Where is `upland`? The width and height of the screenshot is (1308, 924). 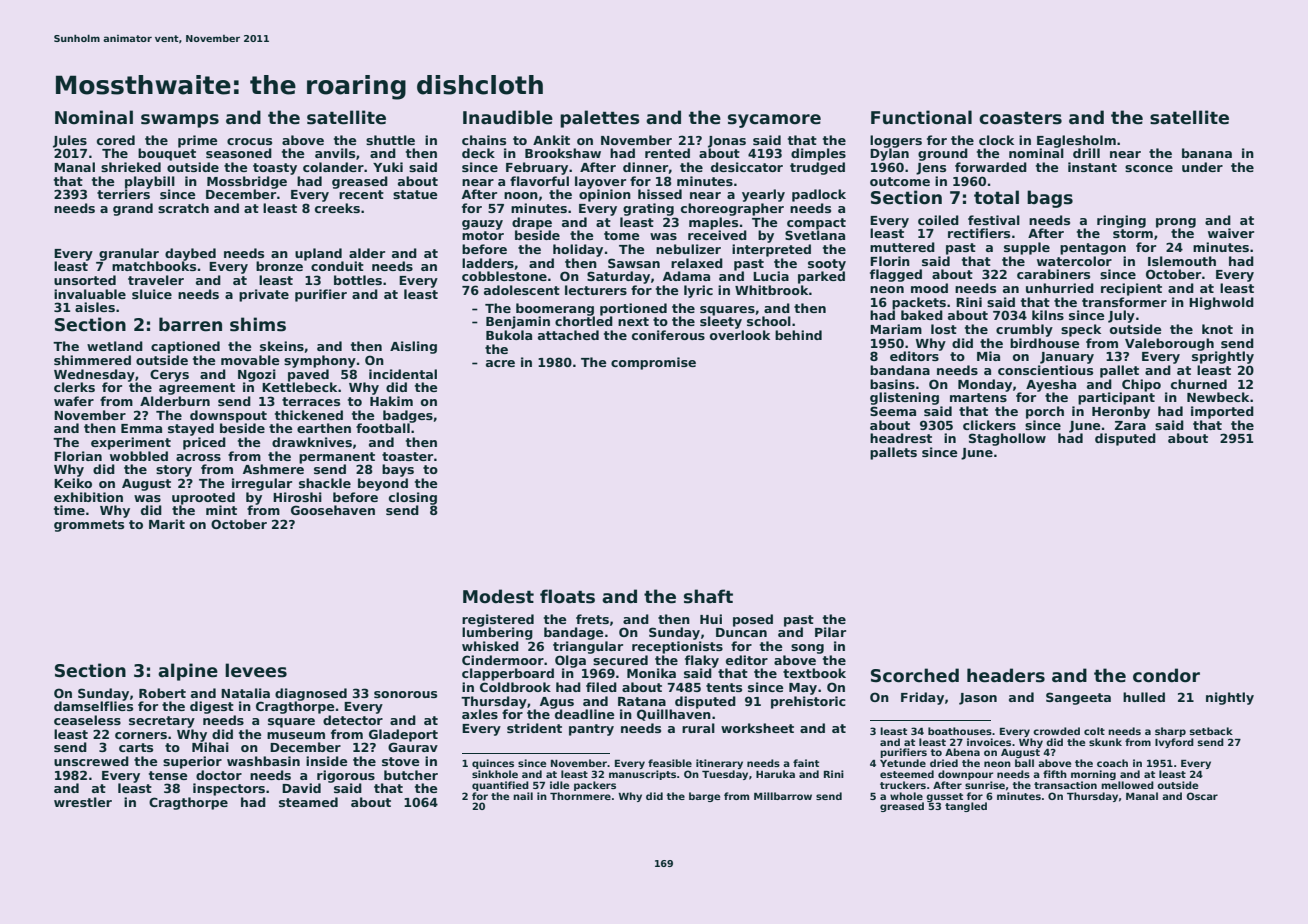
upland is located at coordinates (318, 254).
